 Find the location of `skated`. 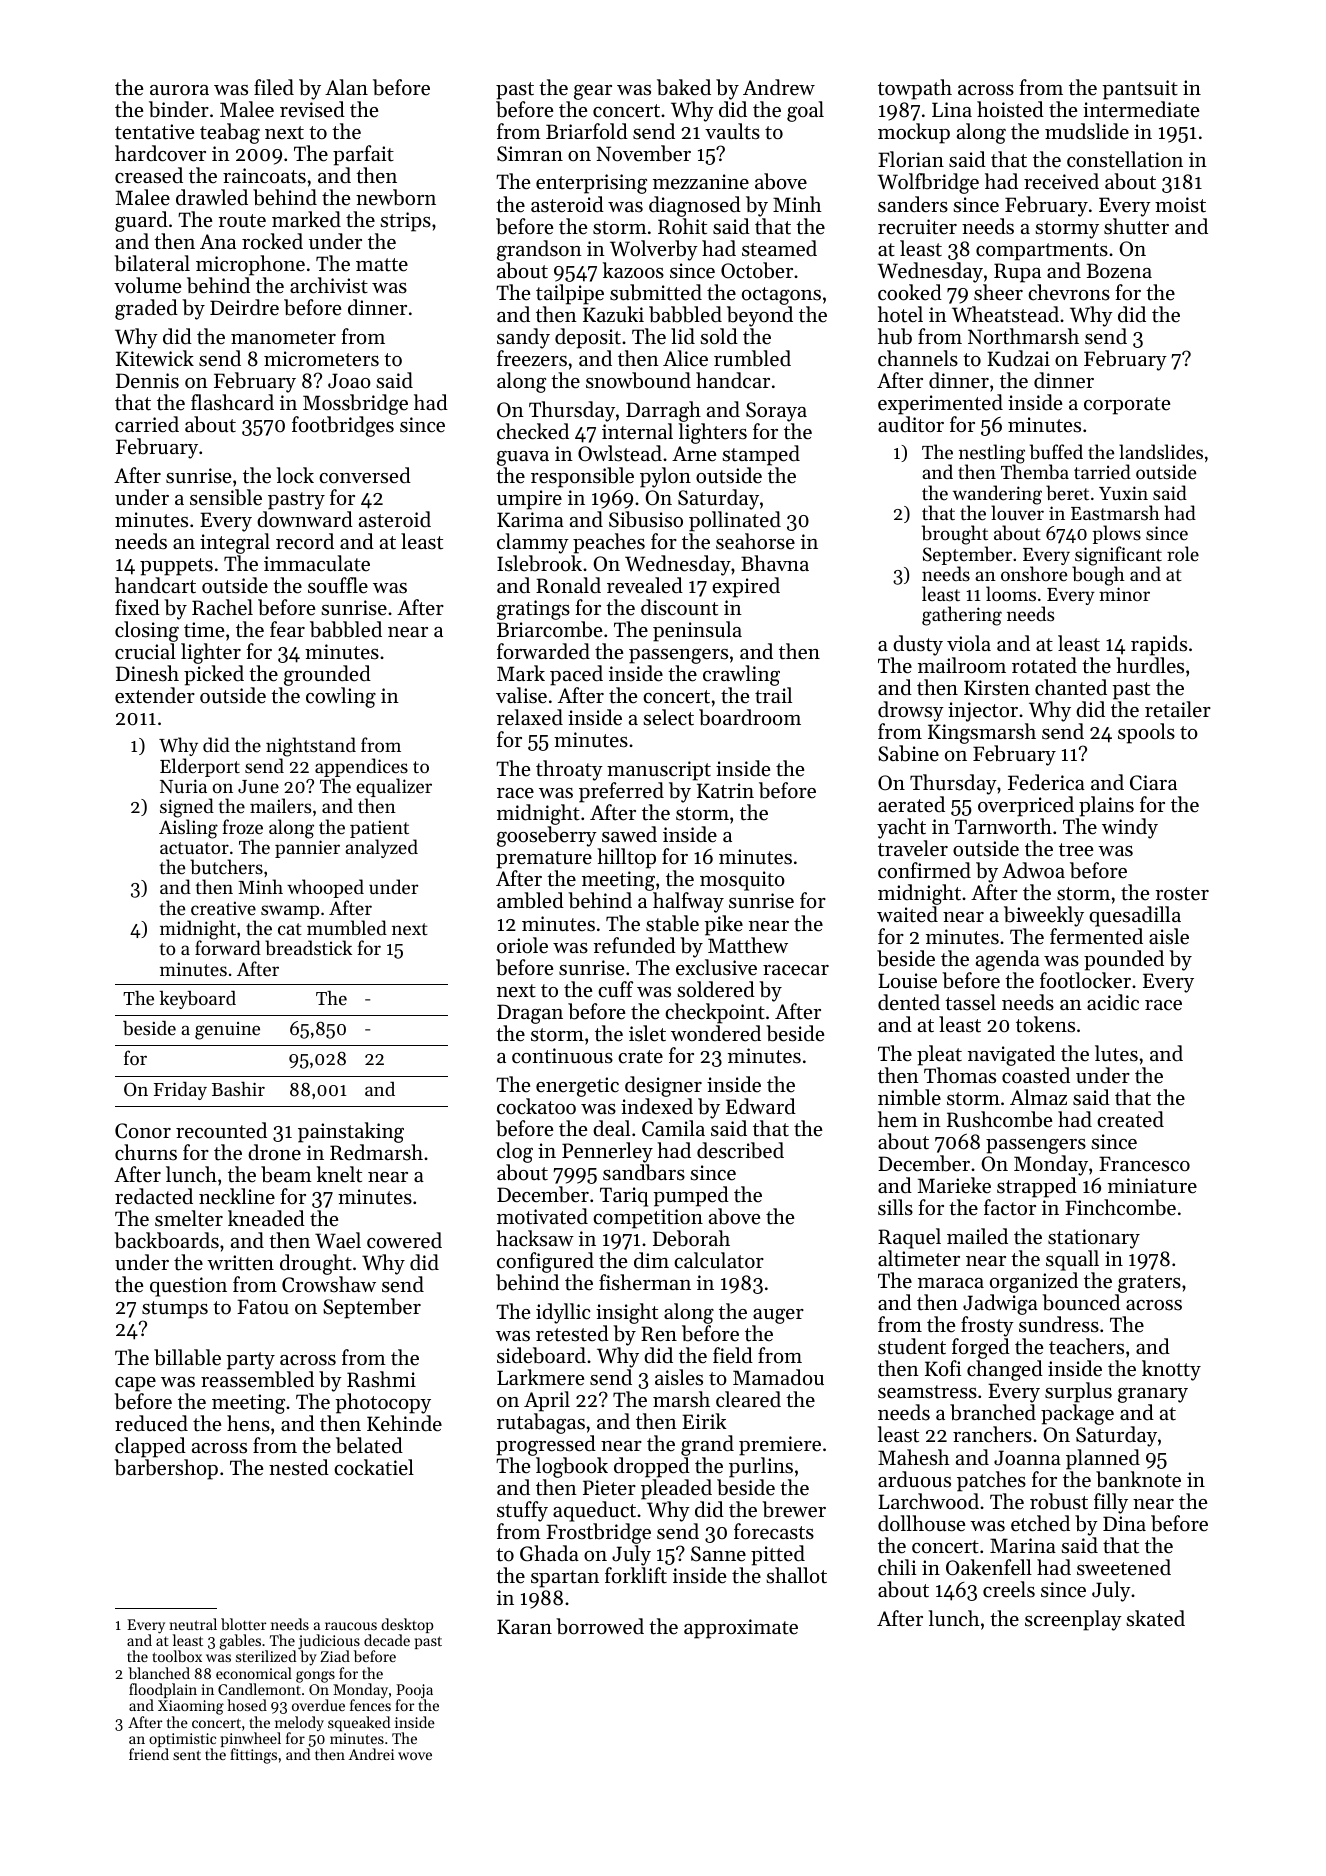

skated is located at coordinates (1155, 1618).
